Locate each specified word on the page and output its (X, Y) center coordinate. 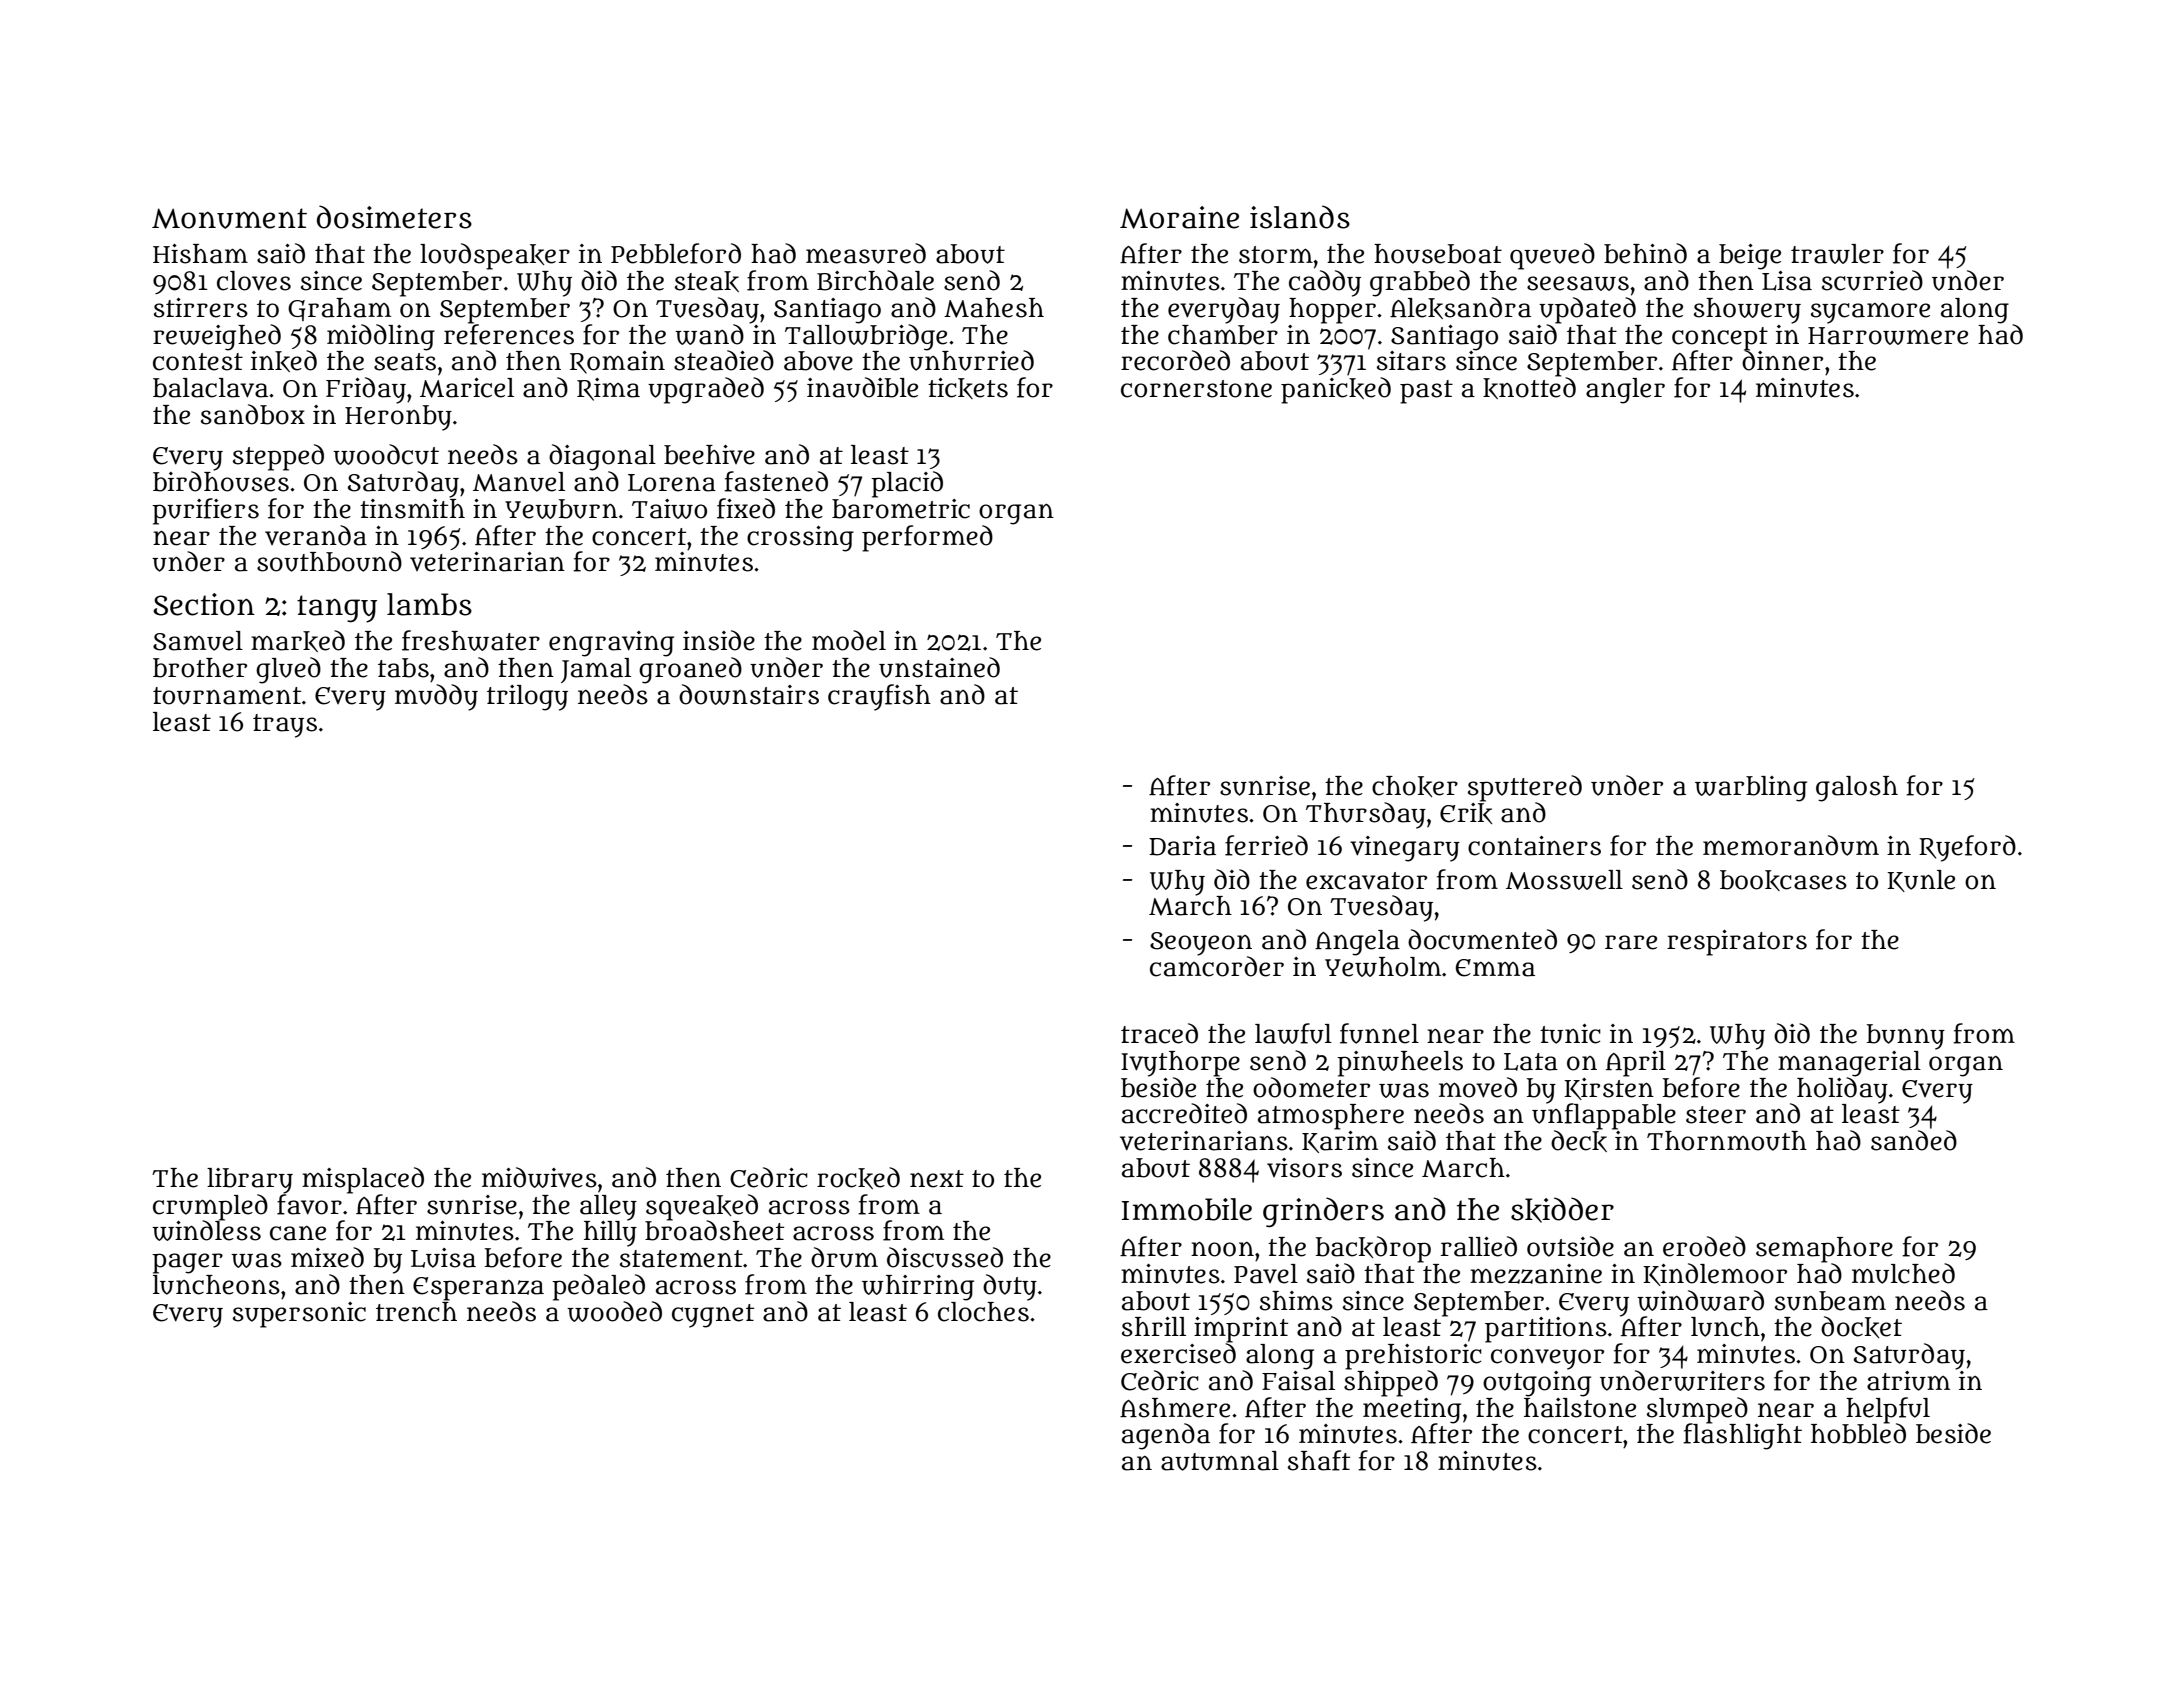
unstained (939, 667)
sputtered (1525, 788)
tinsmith (412, 509)
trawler (1837, 254)
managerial (1849, 1063)
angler (1625, 391)
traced (1159, 1033)
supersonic (299, 1315)
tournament (227, 696)
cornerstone (1196, 389)
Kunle (1921, 881)
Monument (229, 218)
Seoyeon (1201, 943)
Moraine (1179, 217)
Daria (1182, 846)
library (250, 1180)
